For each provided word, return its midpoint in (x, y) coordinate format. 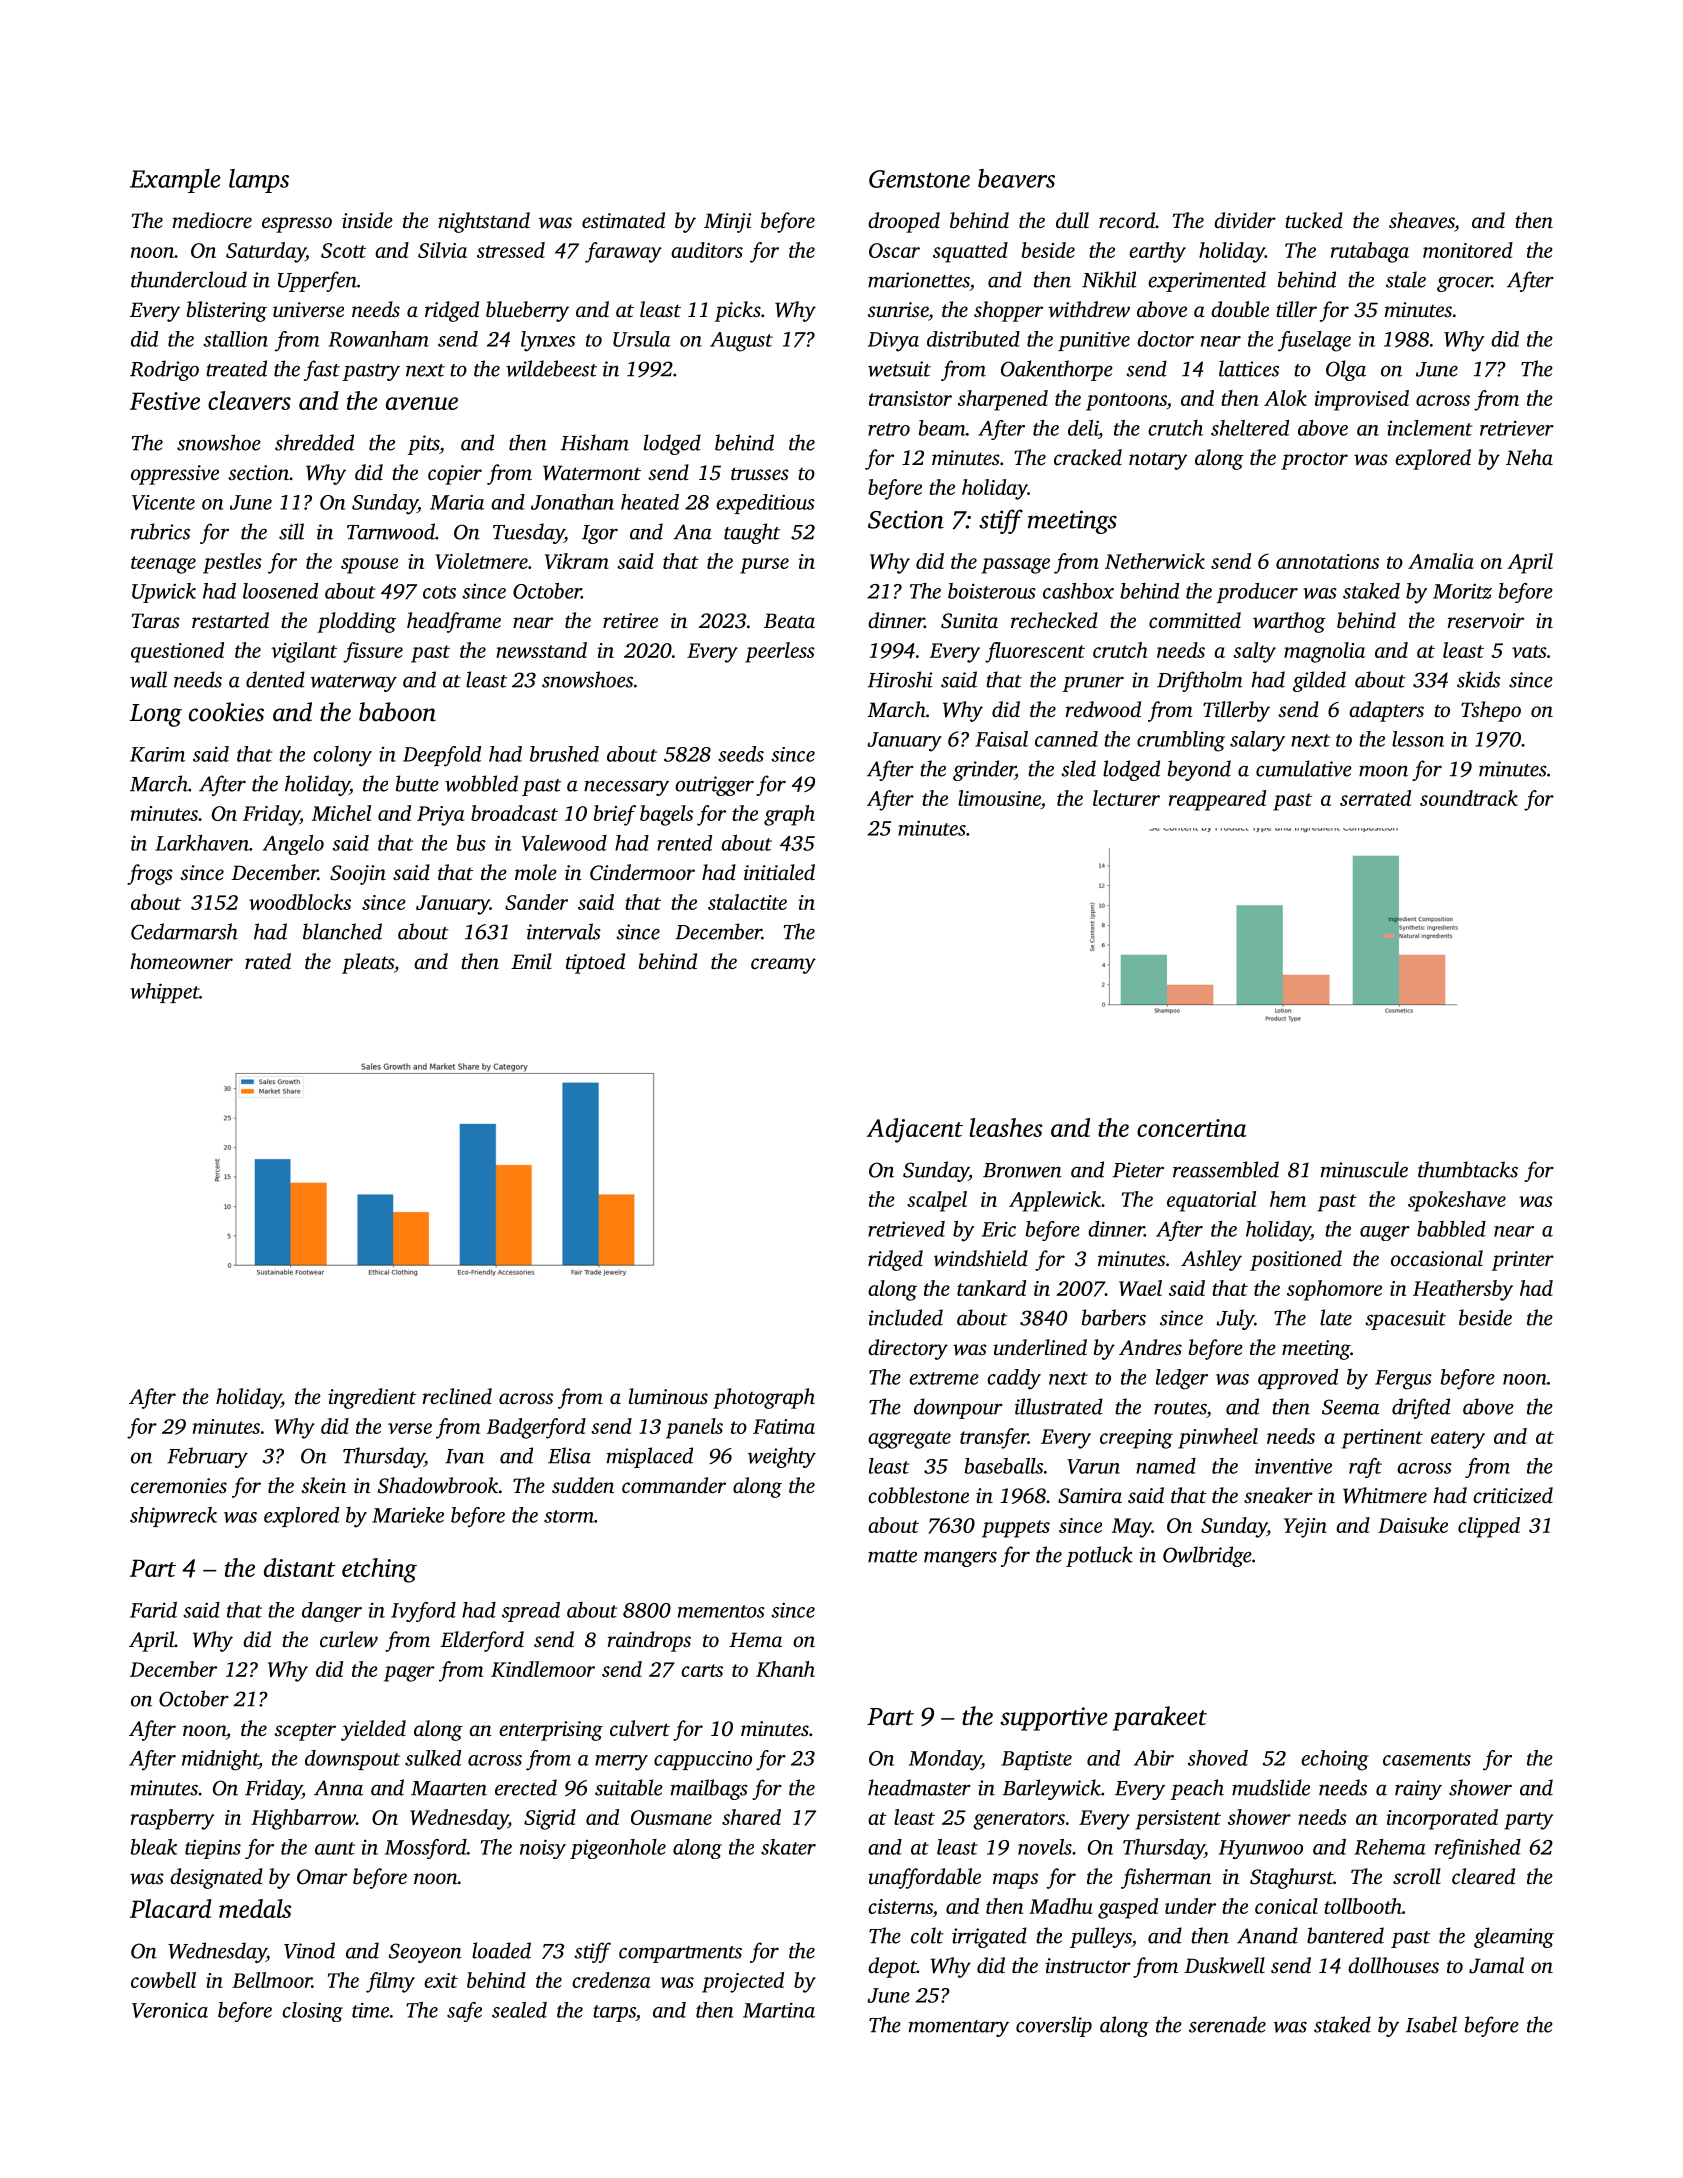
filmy (390, 1982)
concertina (1192, 1128)
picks (738, 311)
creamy (783, 966)
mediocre (212, 220)
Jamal (1496, 1965)
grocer (1464, 284)
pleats (368, 963)
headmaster (919, 1787)
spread (531, 1612)
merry (621, 1763)
